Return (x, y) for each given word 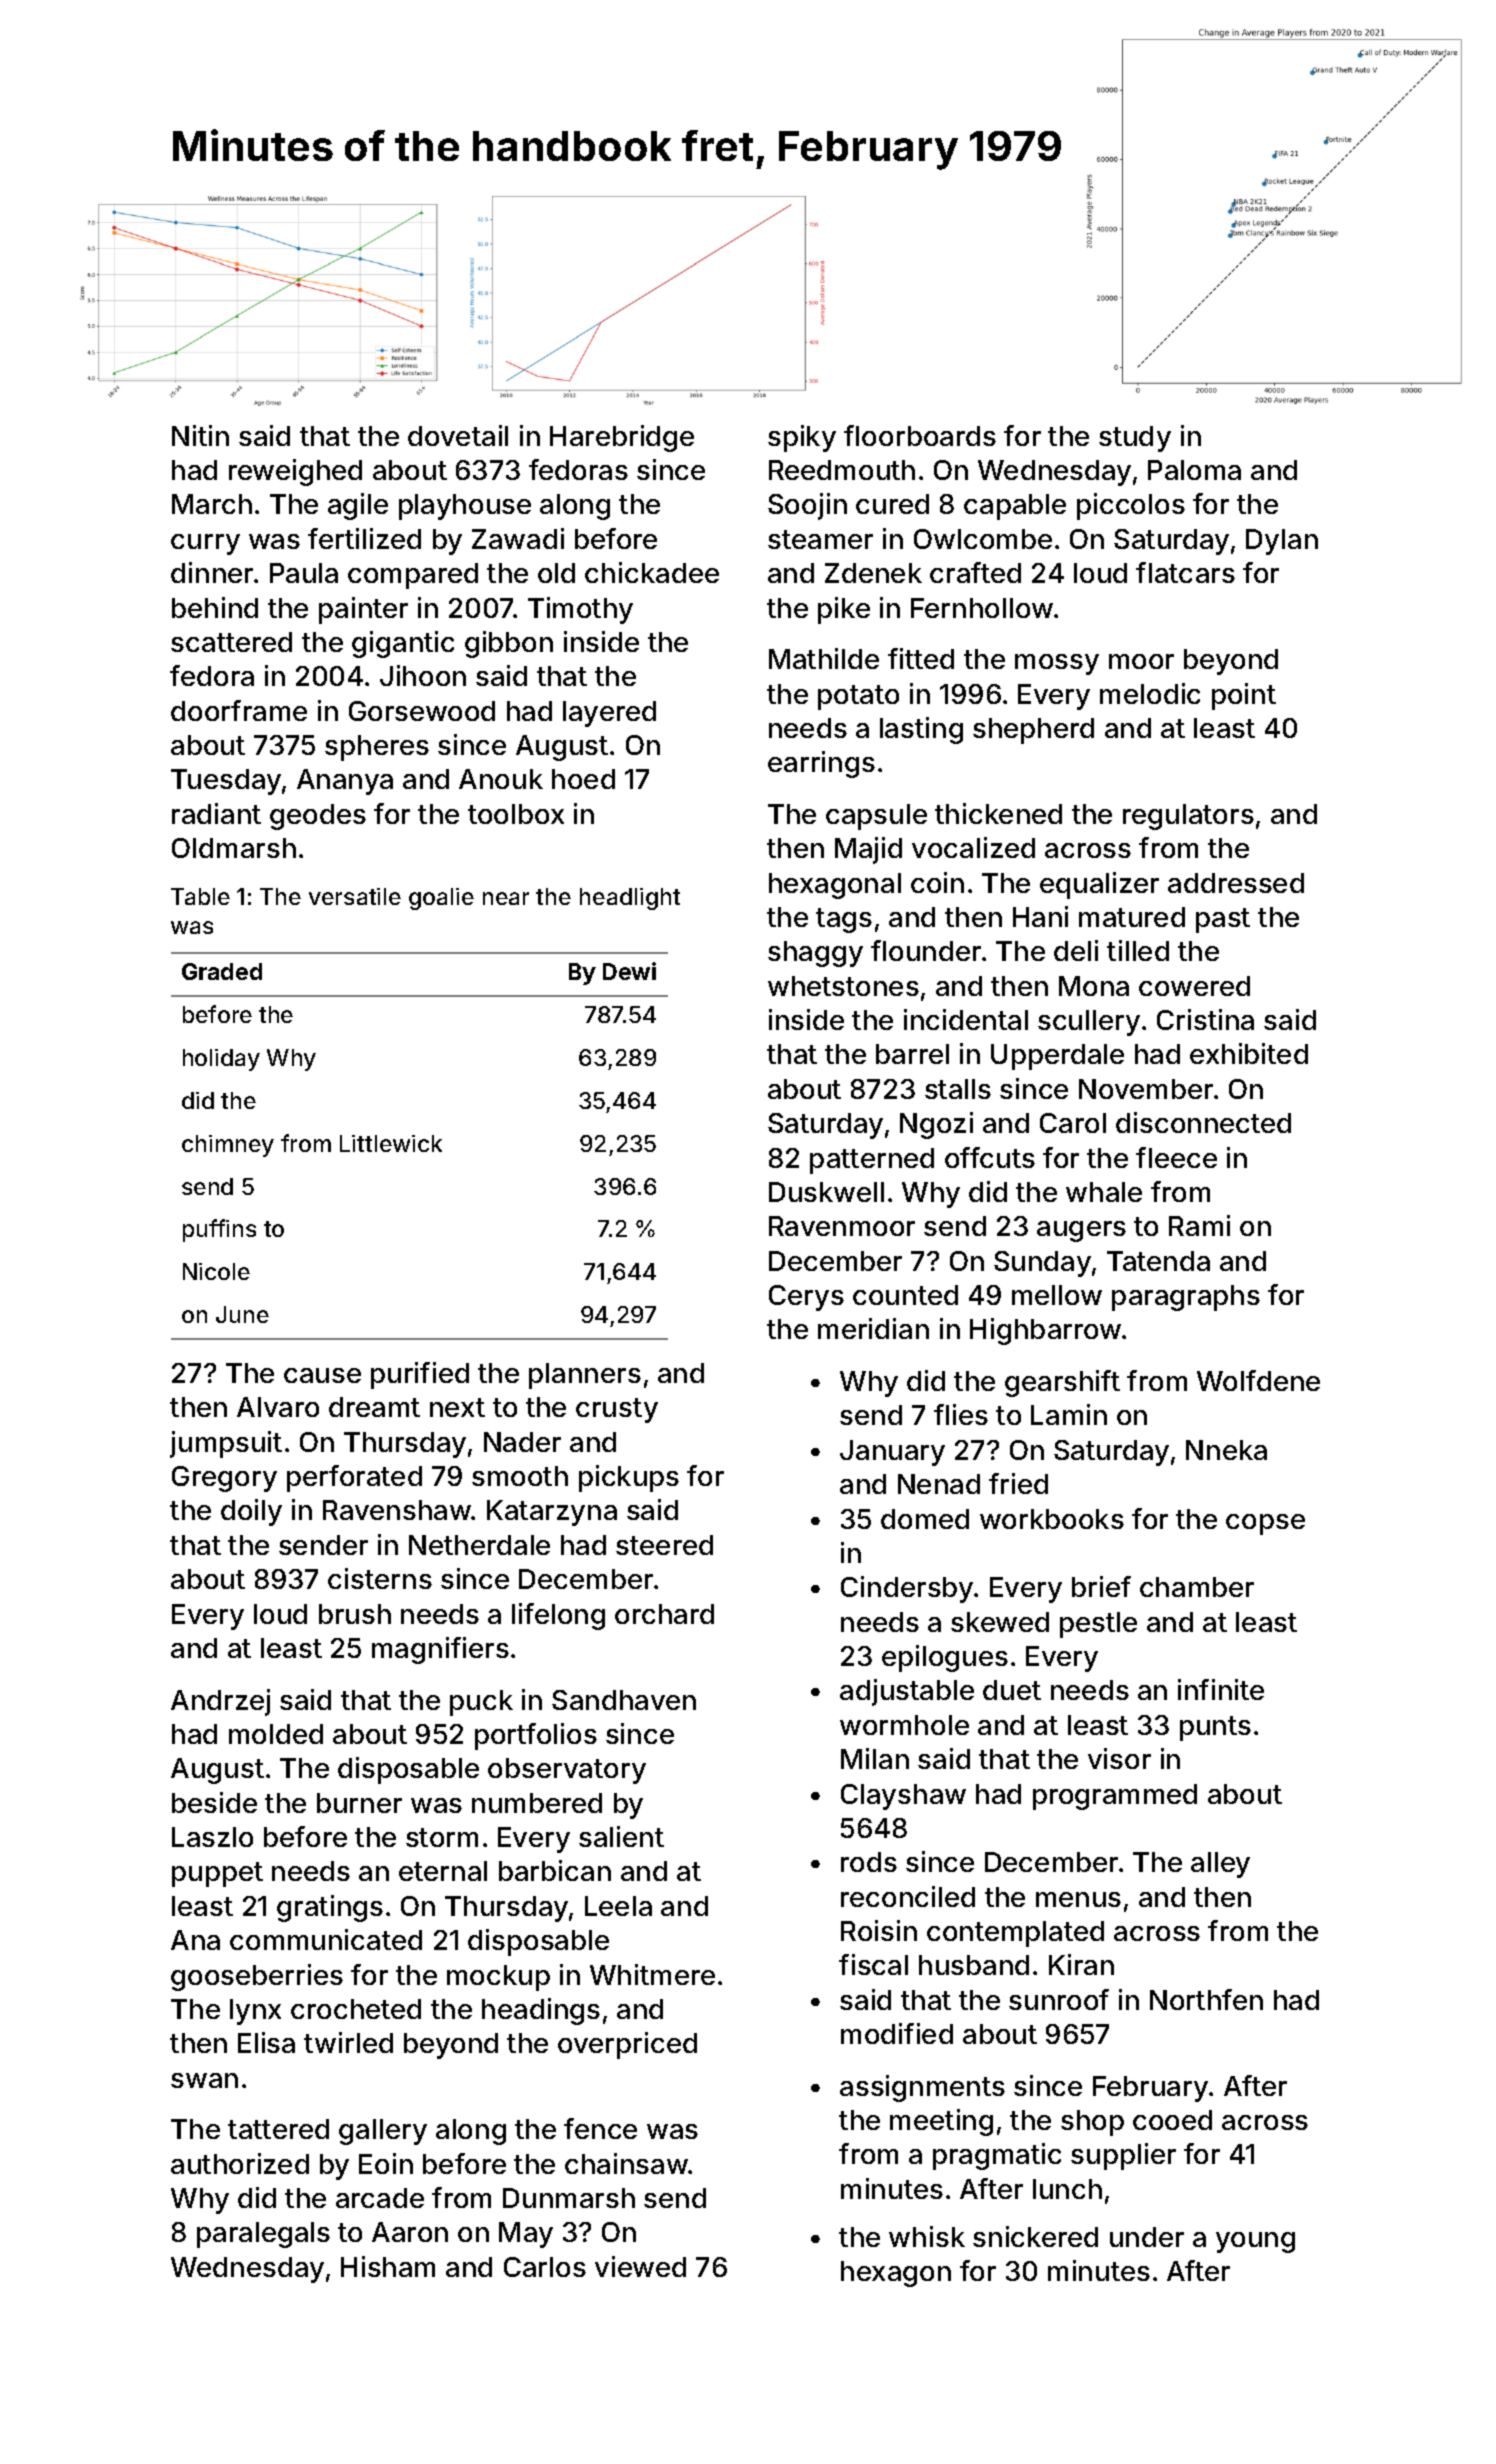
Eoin (386, 2163)
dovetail (458, 435)
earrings (821, 764)
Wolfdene (1258, 1380)
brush (355, 1614)
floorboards (920, 435)
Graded (222, 971)
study (1135, 439)
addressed (1236, 883)
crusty (617, 1410)
